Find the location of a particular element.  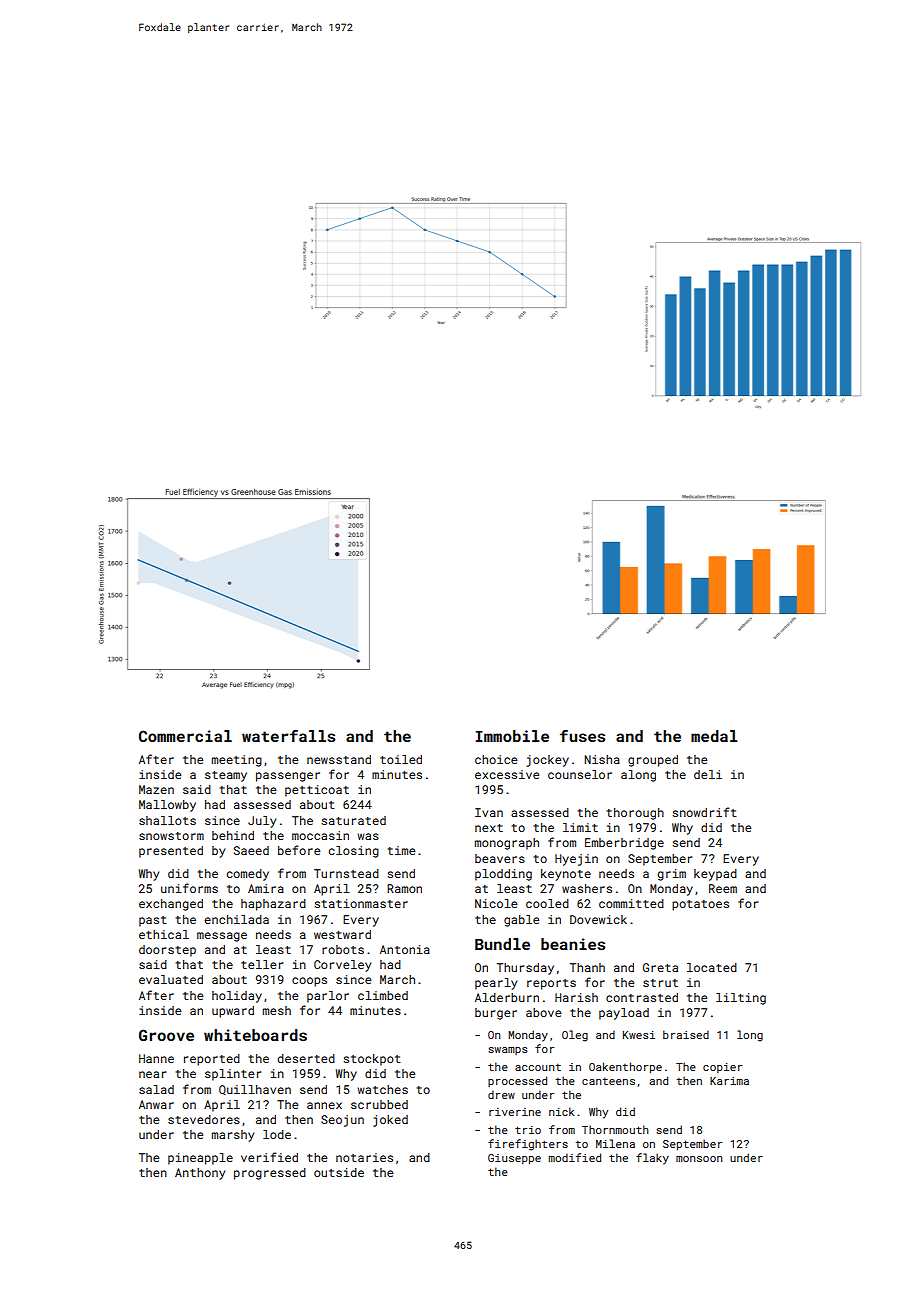

next is located at coordinates (489, 828).
